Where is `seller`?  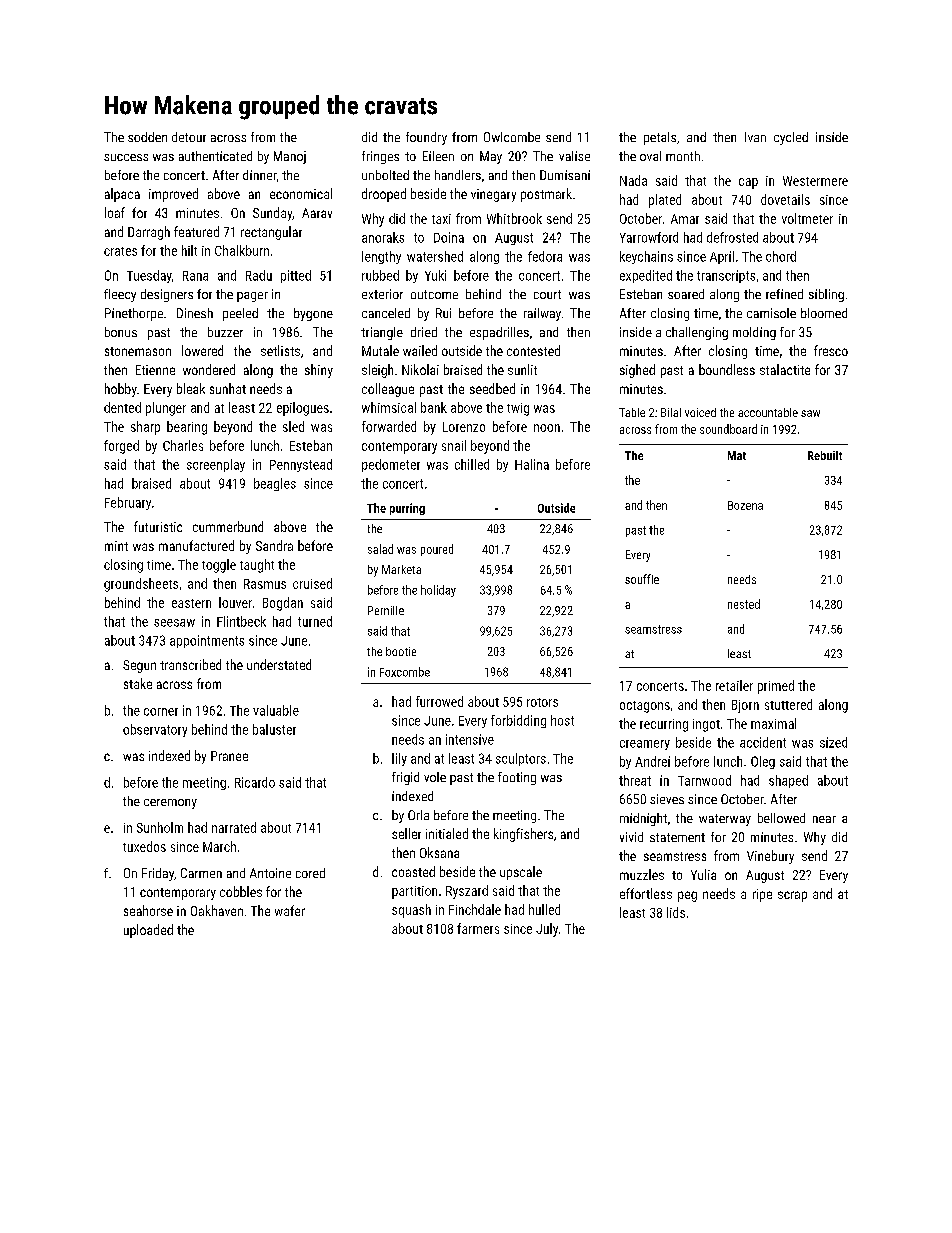
seller is located at coordinates (406, 833).
